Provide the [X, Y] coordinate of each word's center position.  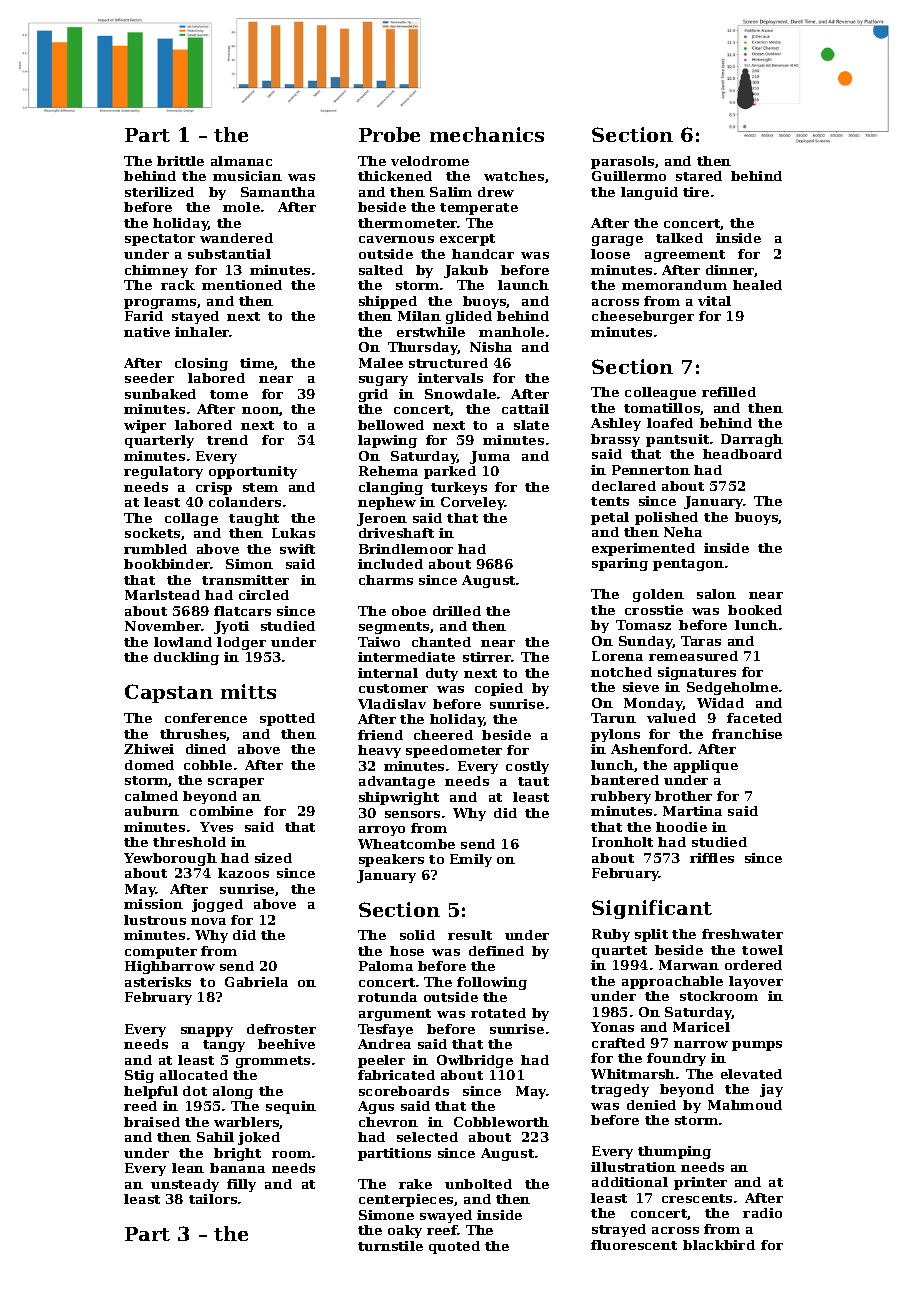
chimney [156, 271]
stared [699, 176]
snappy [207, 1032]
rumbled [155, 549]
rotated [498, 1013]
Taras [701, 641]
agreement [685, 256]
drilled [457, 611]
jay [771, 1090]
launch [523, 285]
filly [241, 1185]
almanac [241, 161]
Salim [451, 192]
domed [149, 765]
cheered [443, 735]
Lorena [617, 656]
